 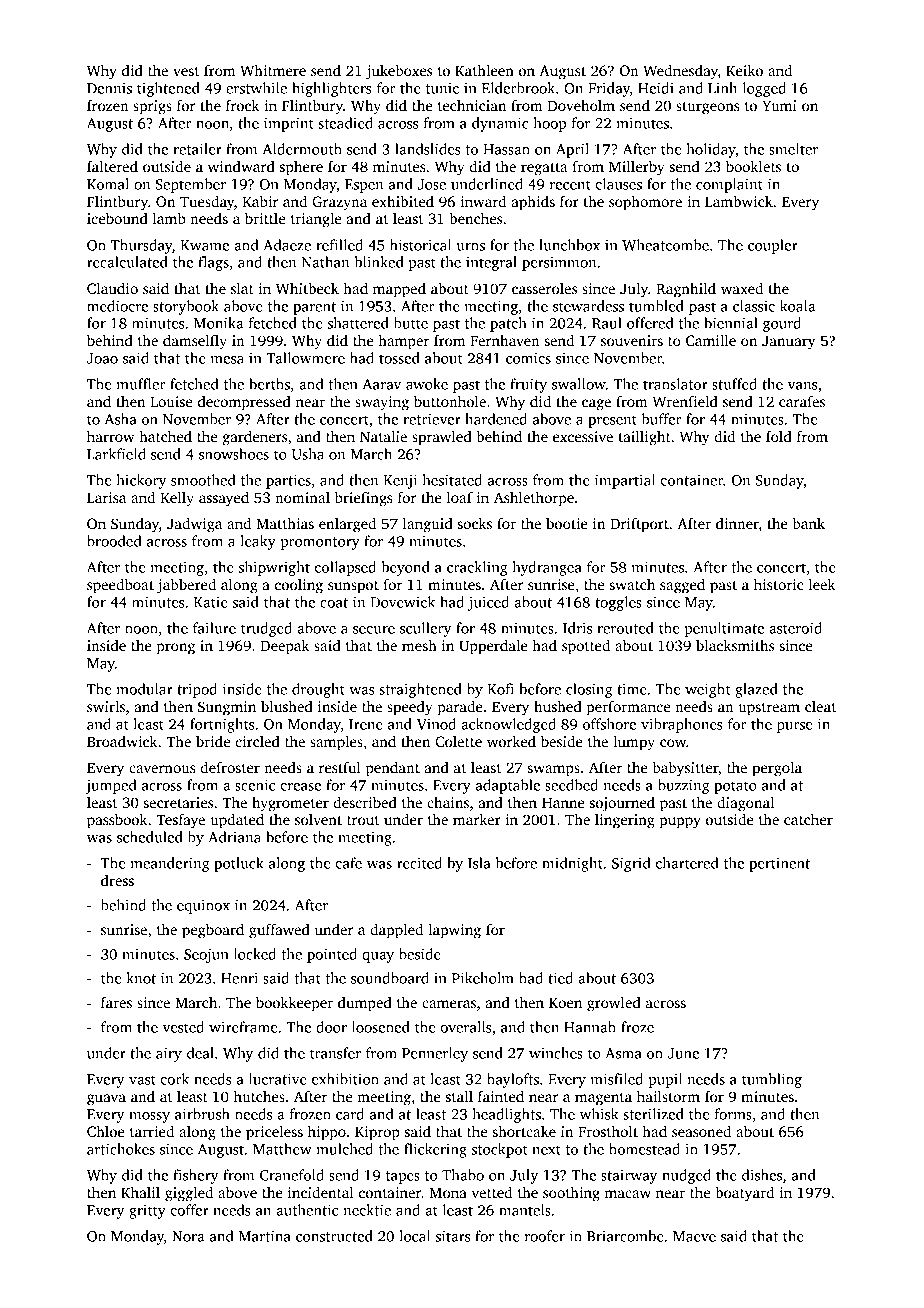 I want to click on Vinod, so click(x=436, y=724).
